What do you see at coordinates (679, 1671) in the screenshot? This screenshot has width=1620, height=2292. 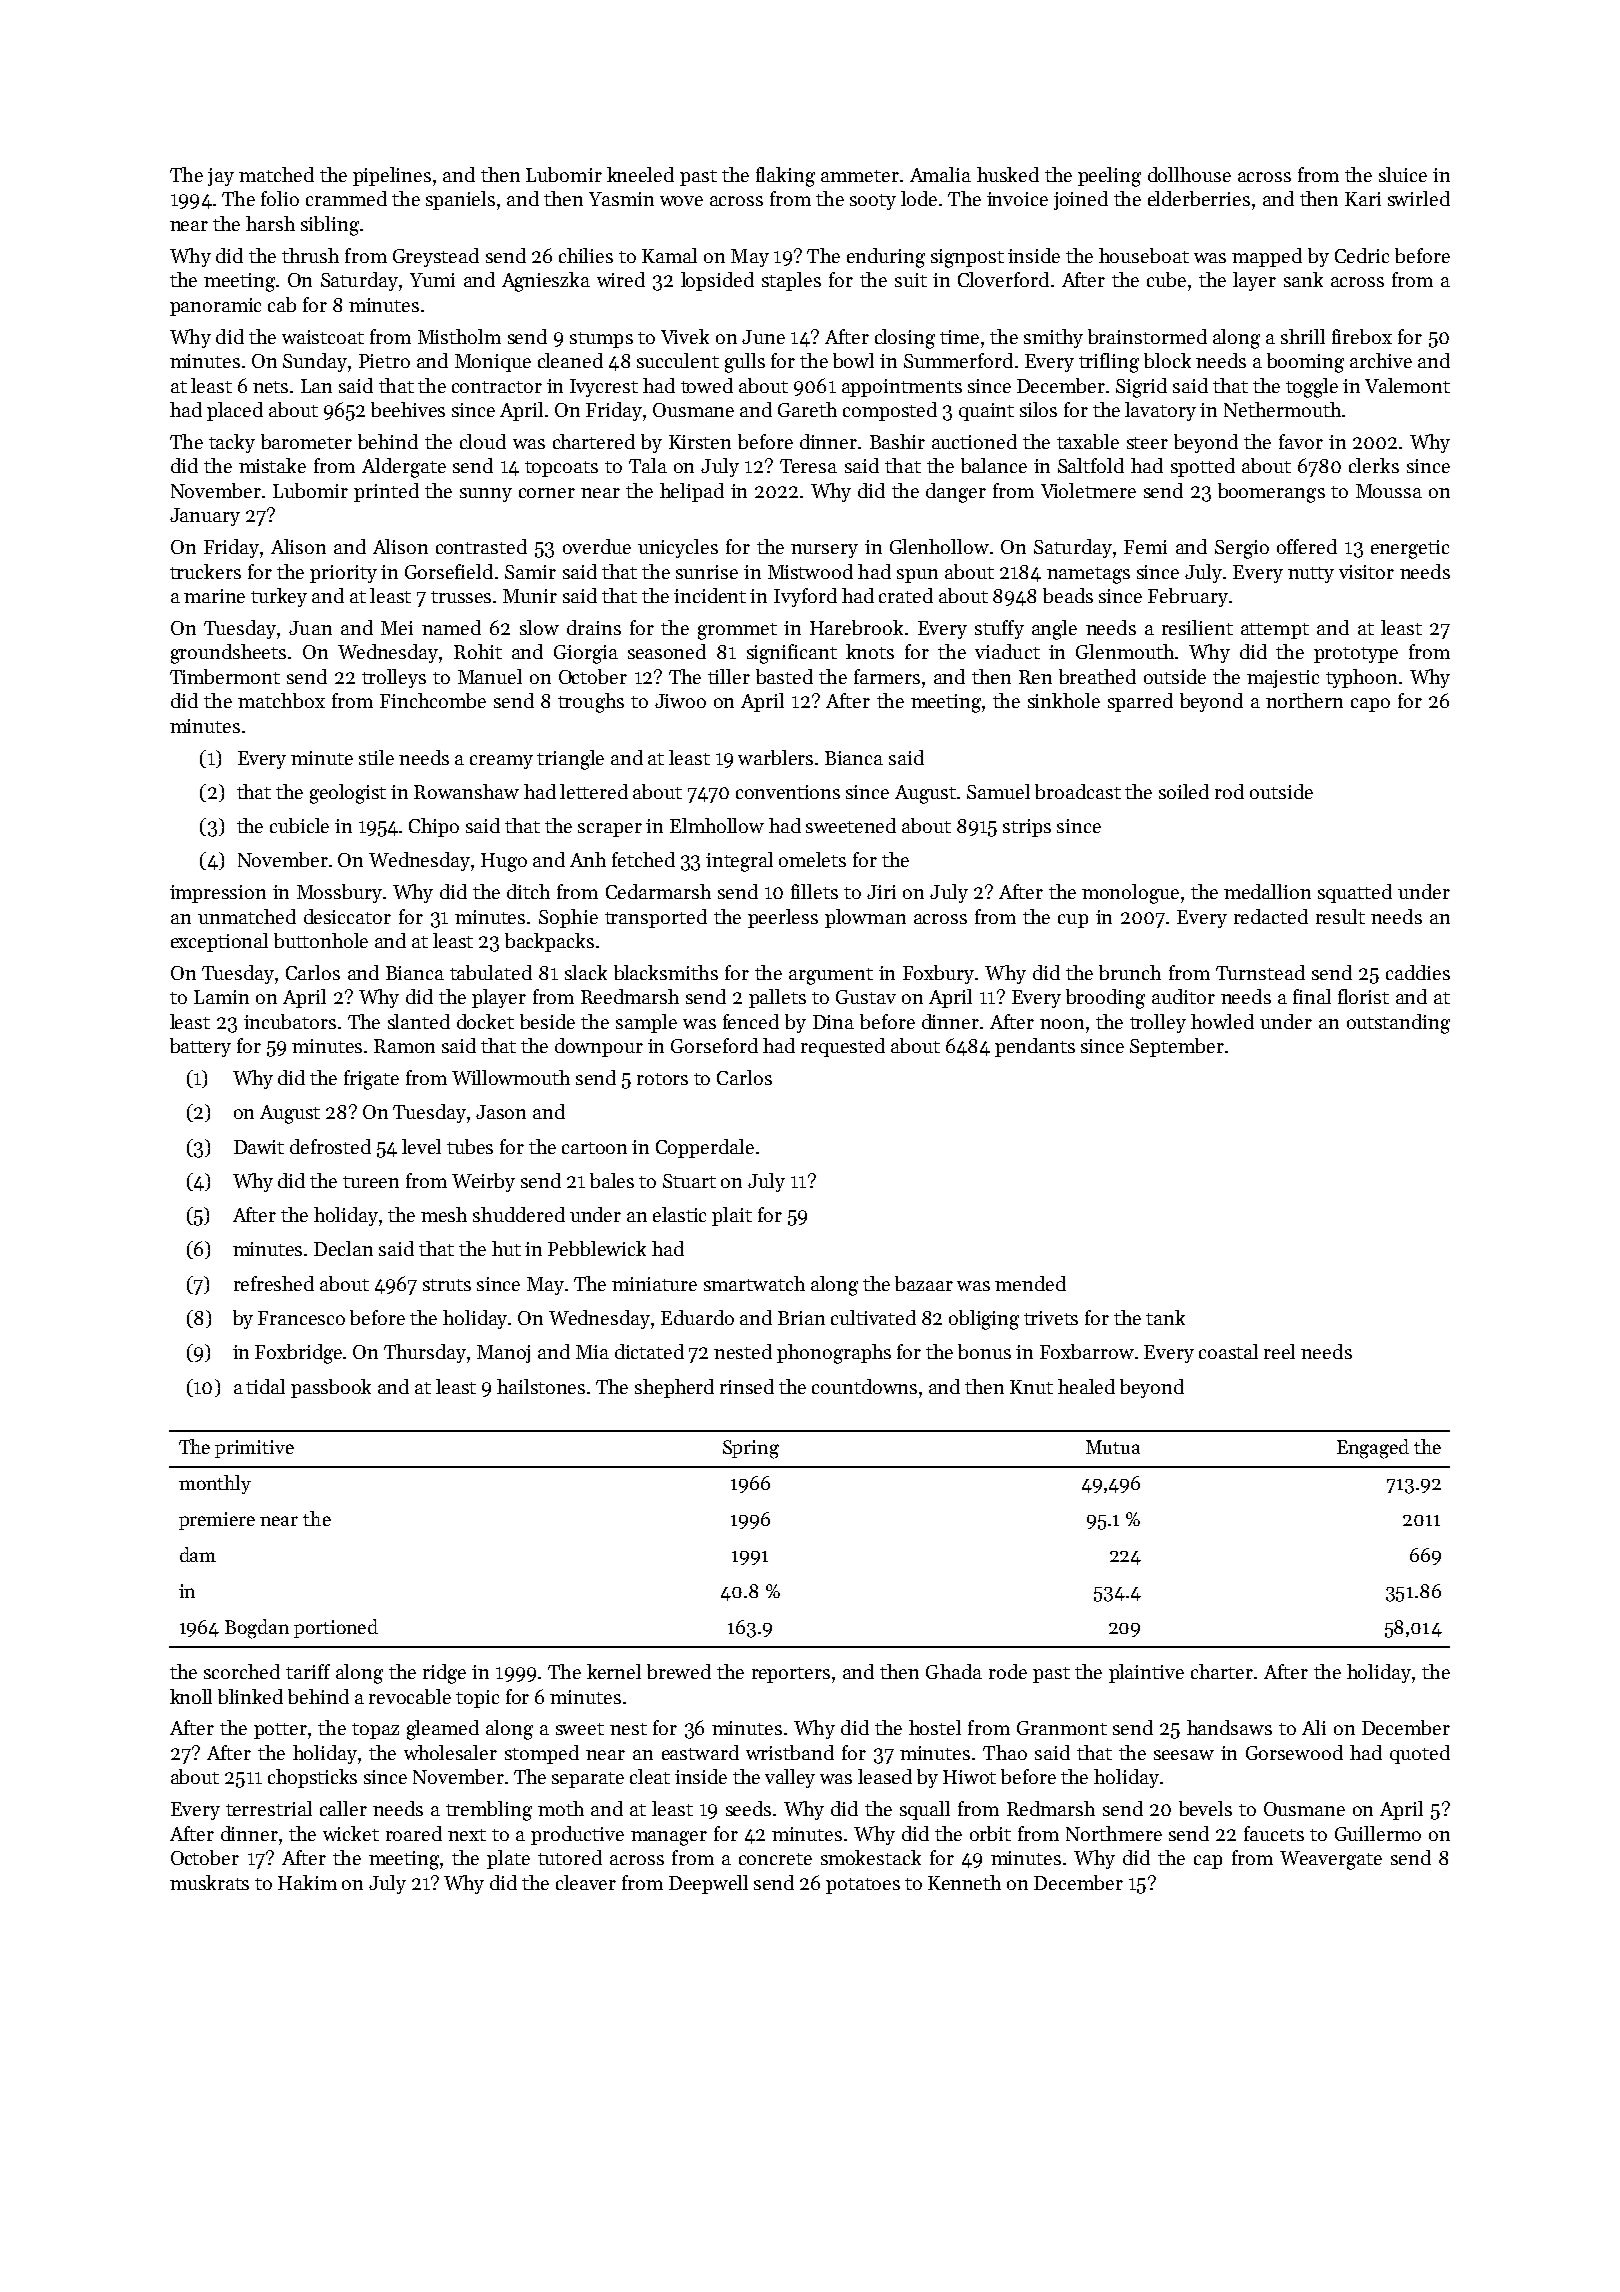 I see `brewed` at bounding box center [679, 1671].
